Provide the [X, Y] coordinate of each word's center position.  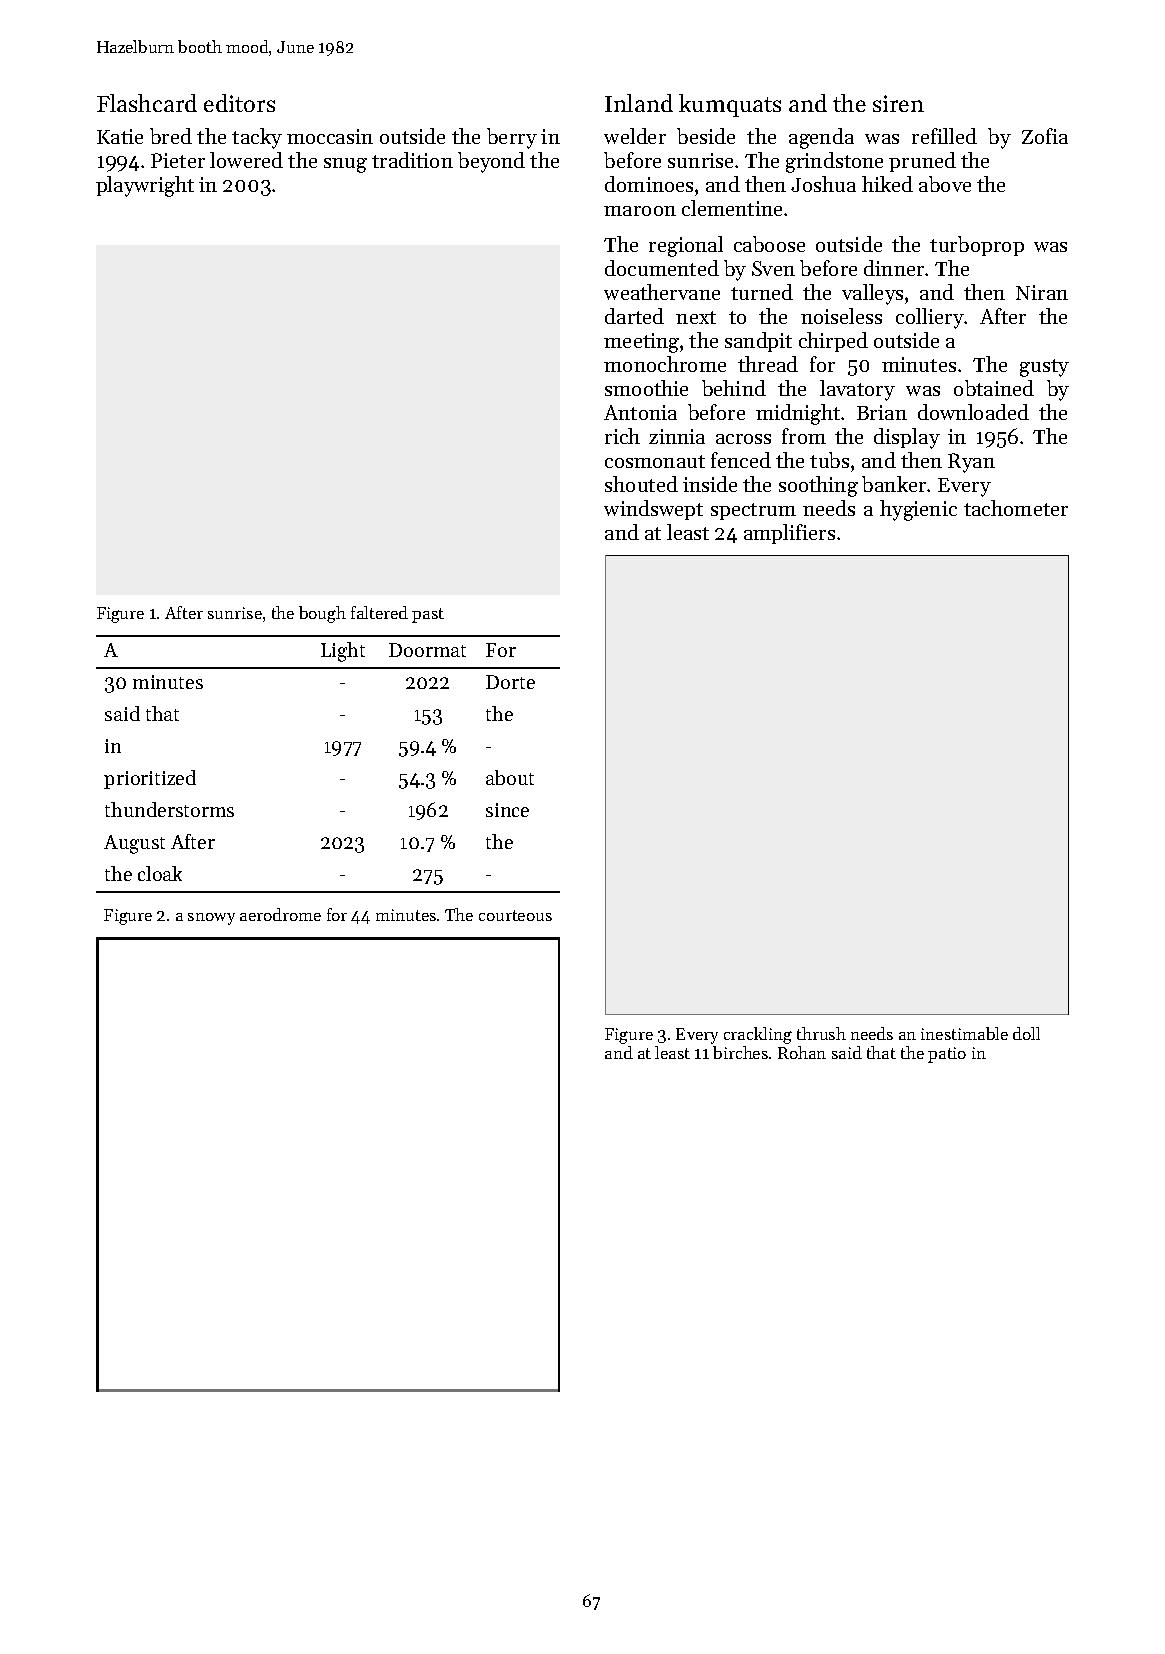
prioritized [150, 779]
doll [1026, 1033]
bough [322, 614]
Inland [639, 103]
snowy [211, 919]
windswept [653, 510]
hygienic [918, 510]
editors [239, 103]
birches [740, 1052]
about [510, 777]
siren [898, 103]
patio [947, 1055]
